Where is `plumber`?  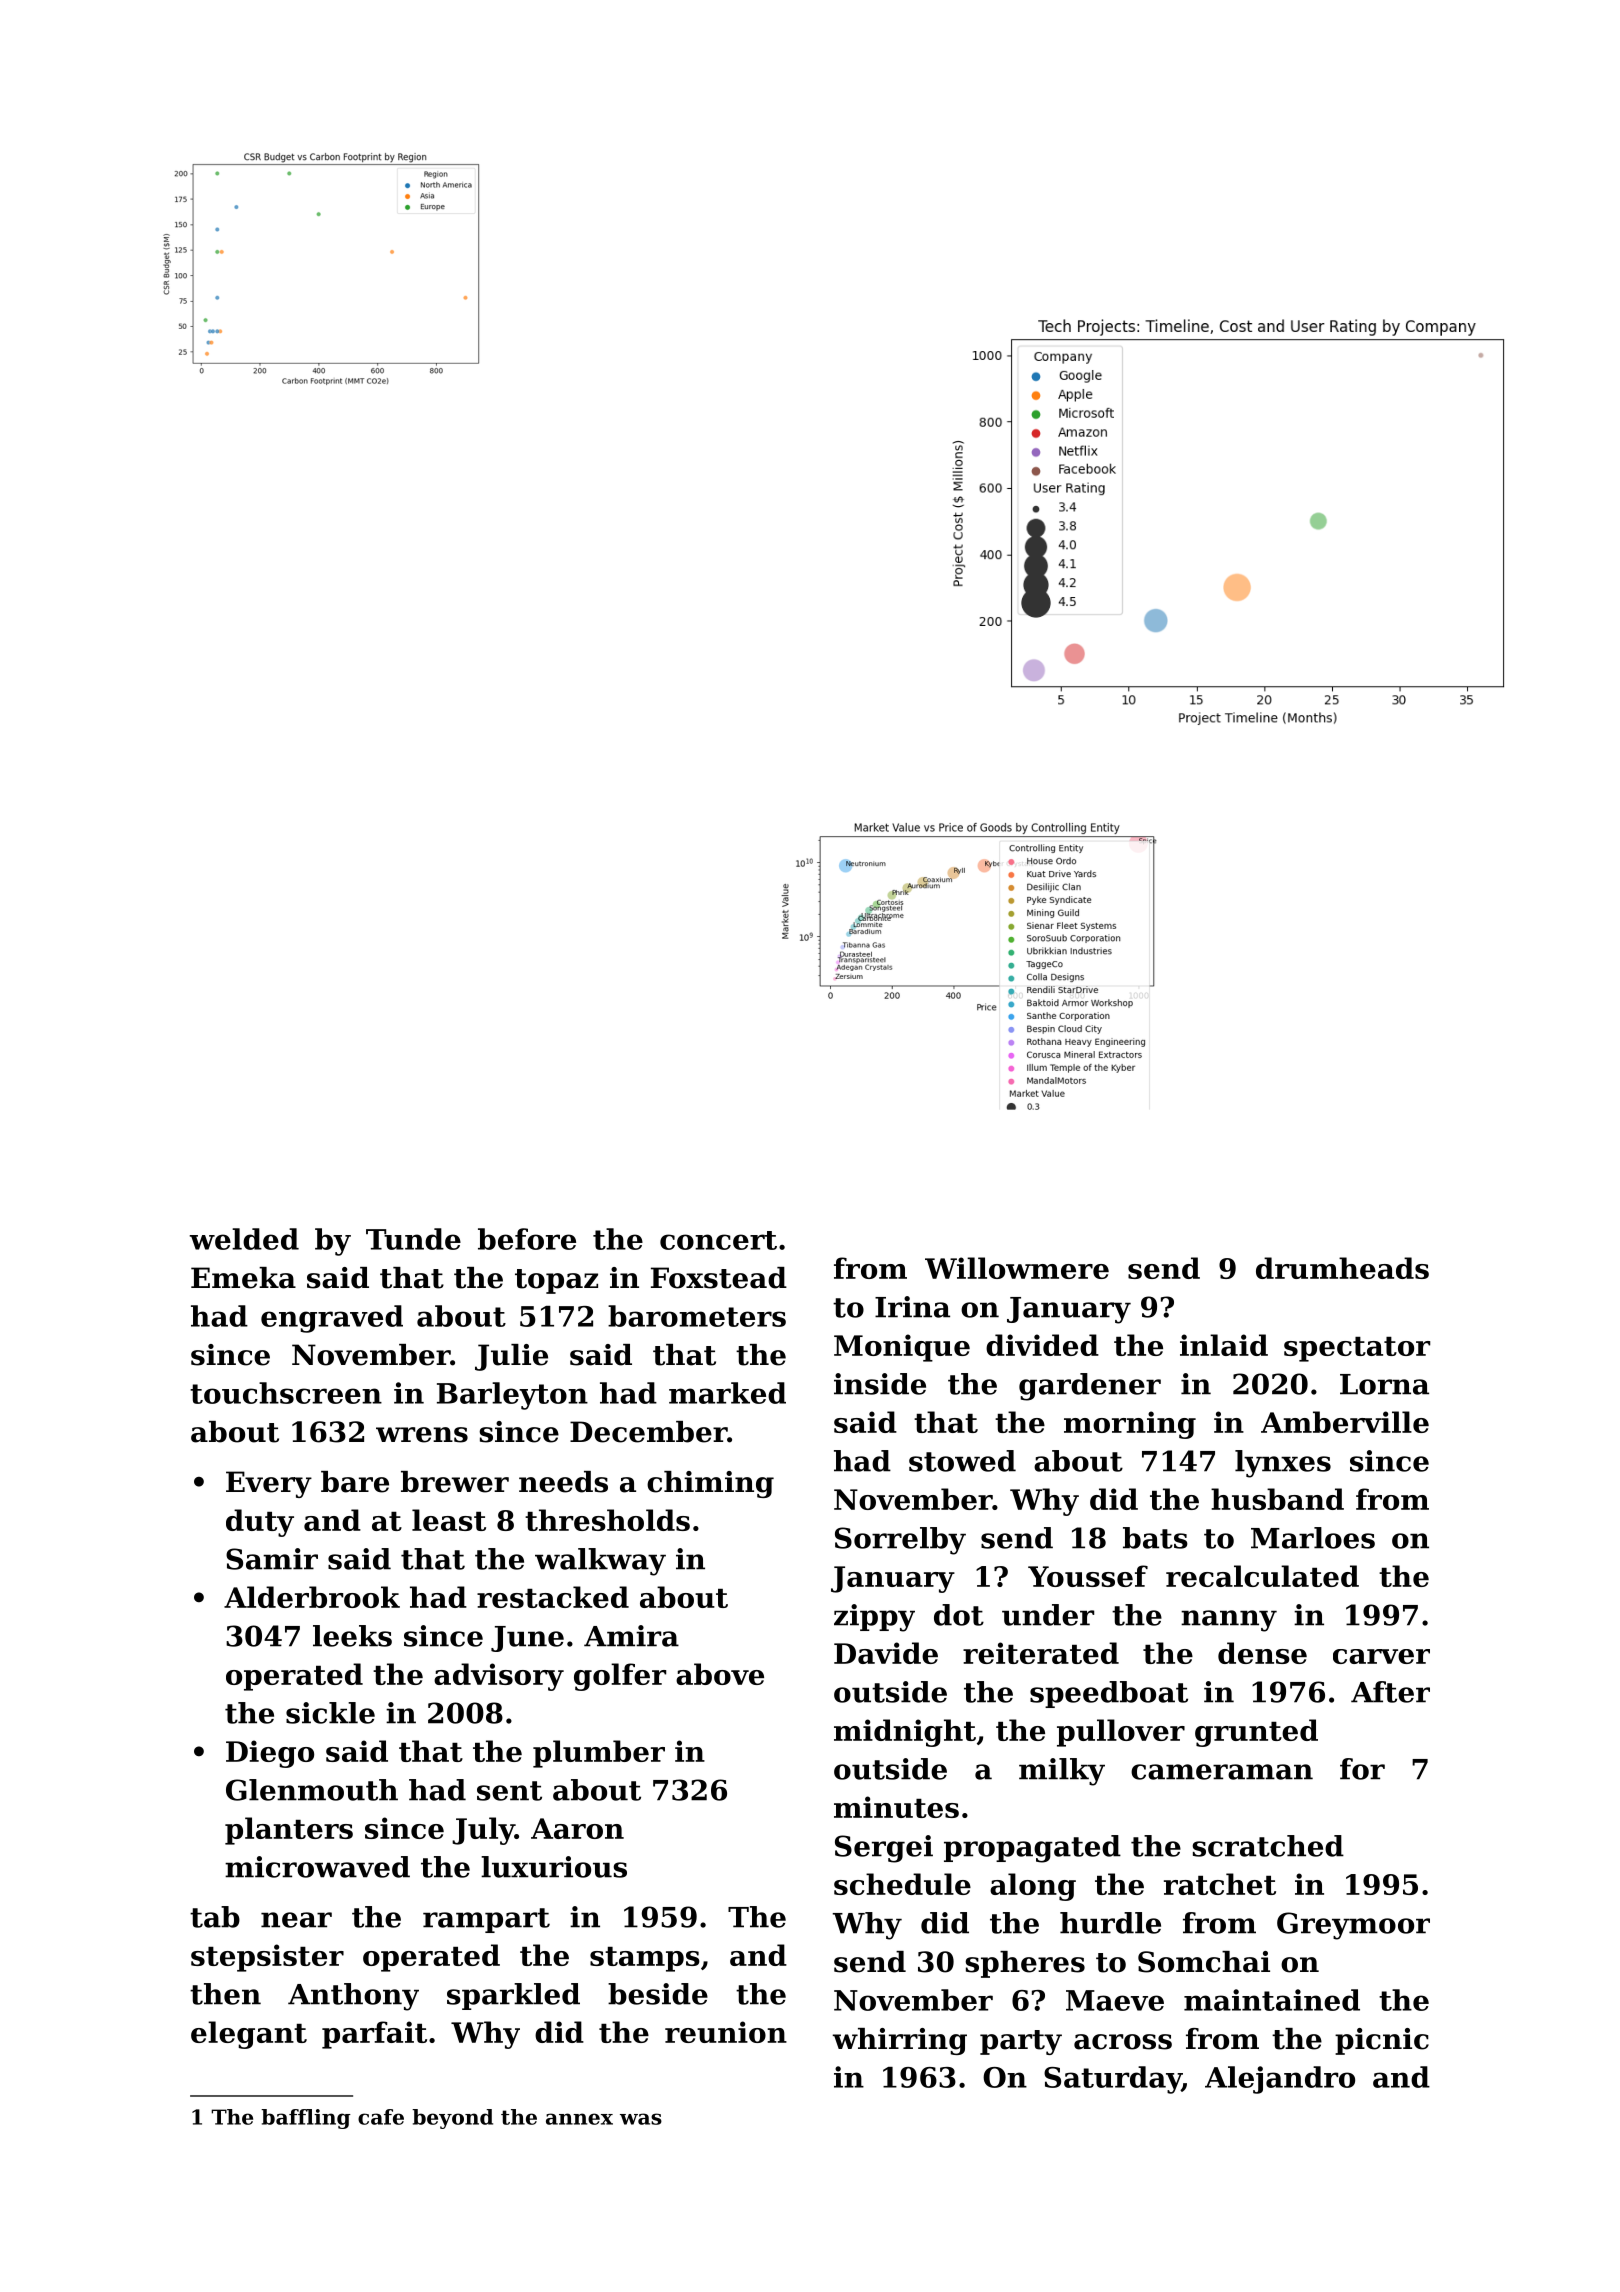 plumber is located at coordinates (599, 1754).
